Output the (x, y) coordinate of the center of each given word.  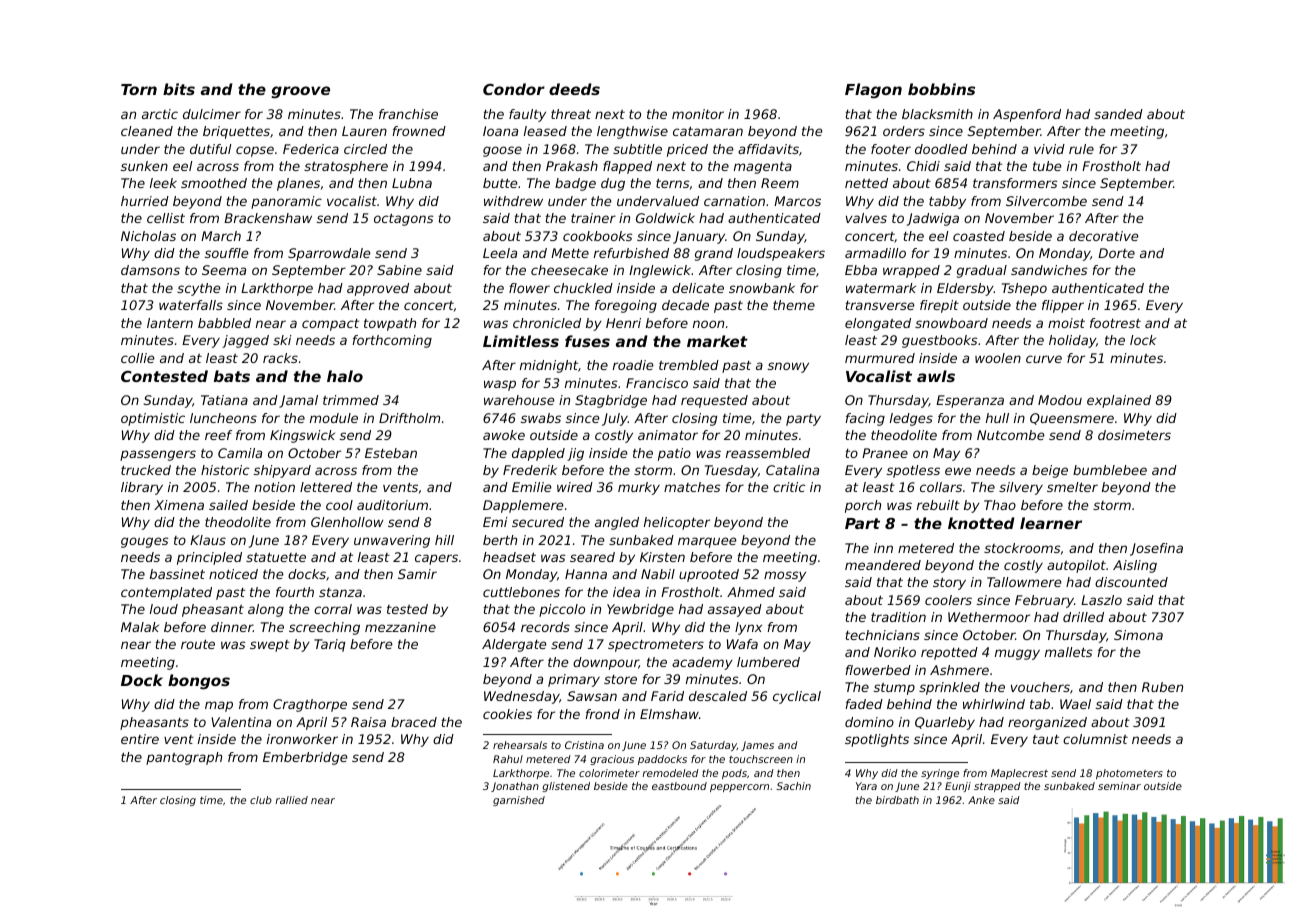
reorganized (1047, 723)
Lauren (364, 131)
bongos (199, 681)
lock (1143, 340)
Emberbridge (305, 758)
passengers (158, 455)
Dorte (1116, 253)
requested (714, 401)
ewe (958, 471)
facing (865, 419)
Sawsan (592, 696)
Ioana (500, 131)
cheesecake (569, 270)
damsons (150, 270)
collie (138, 358)
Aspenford (1027, 115)
